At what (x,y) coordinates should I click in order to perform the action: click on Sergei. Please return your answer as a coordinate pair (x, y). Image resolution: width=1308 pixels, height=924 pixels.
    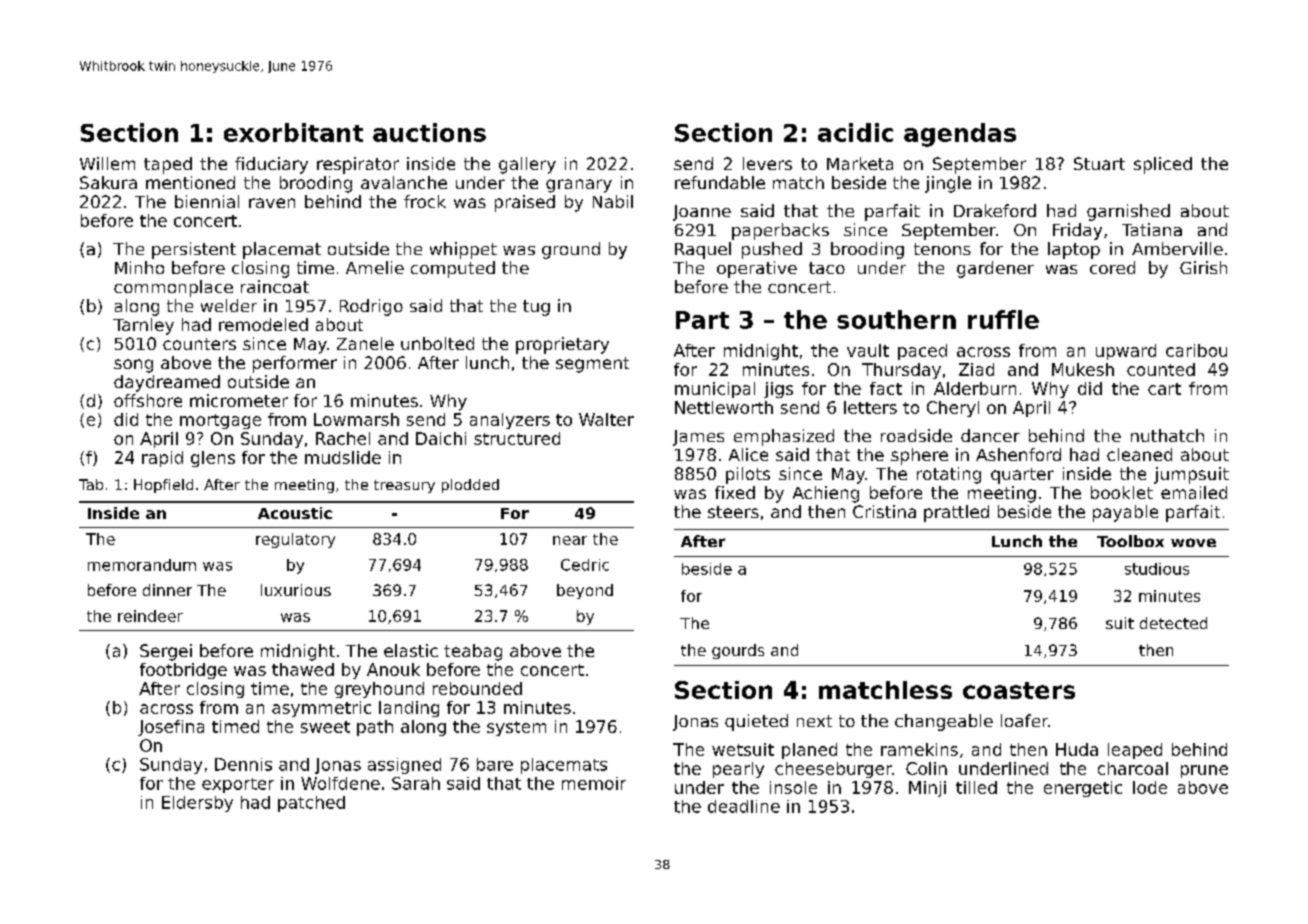
    Looking at the image, I should click on (166, 652).
